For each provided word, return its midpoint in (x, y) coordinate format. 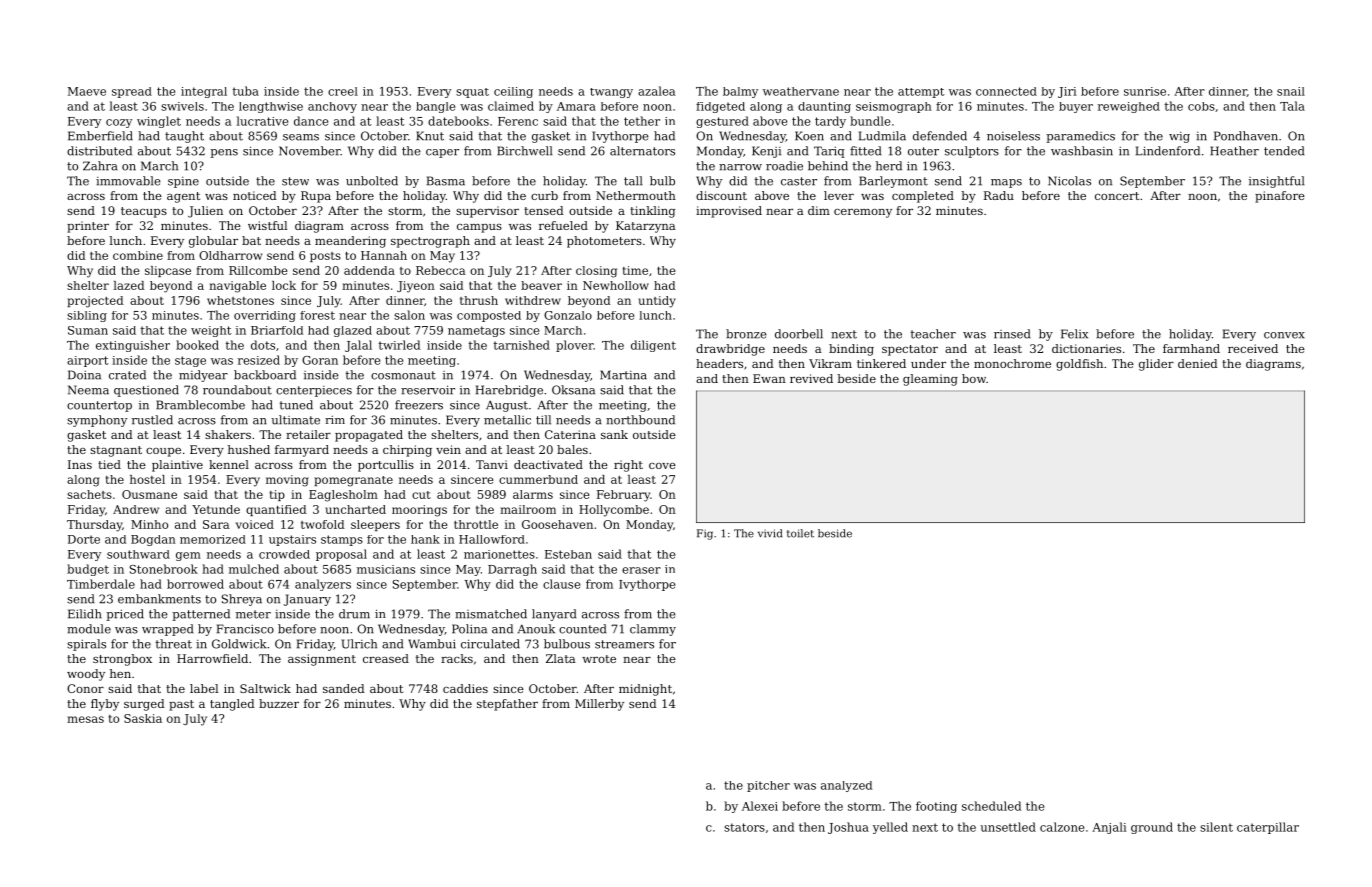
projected (95, 302)
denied (1198, 363)
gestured (722, 122)
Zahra (100, 166)
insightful (1276, 182)
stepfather (507, 705)
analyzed (846, 786)
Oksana (573, 390)
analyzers (323, 585)
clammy (653, 630)
